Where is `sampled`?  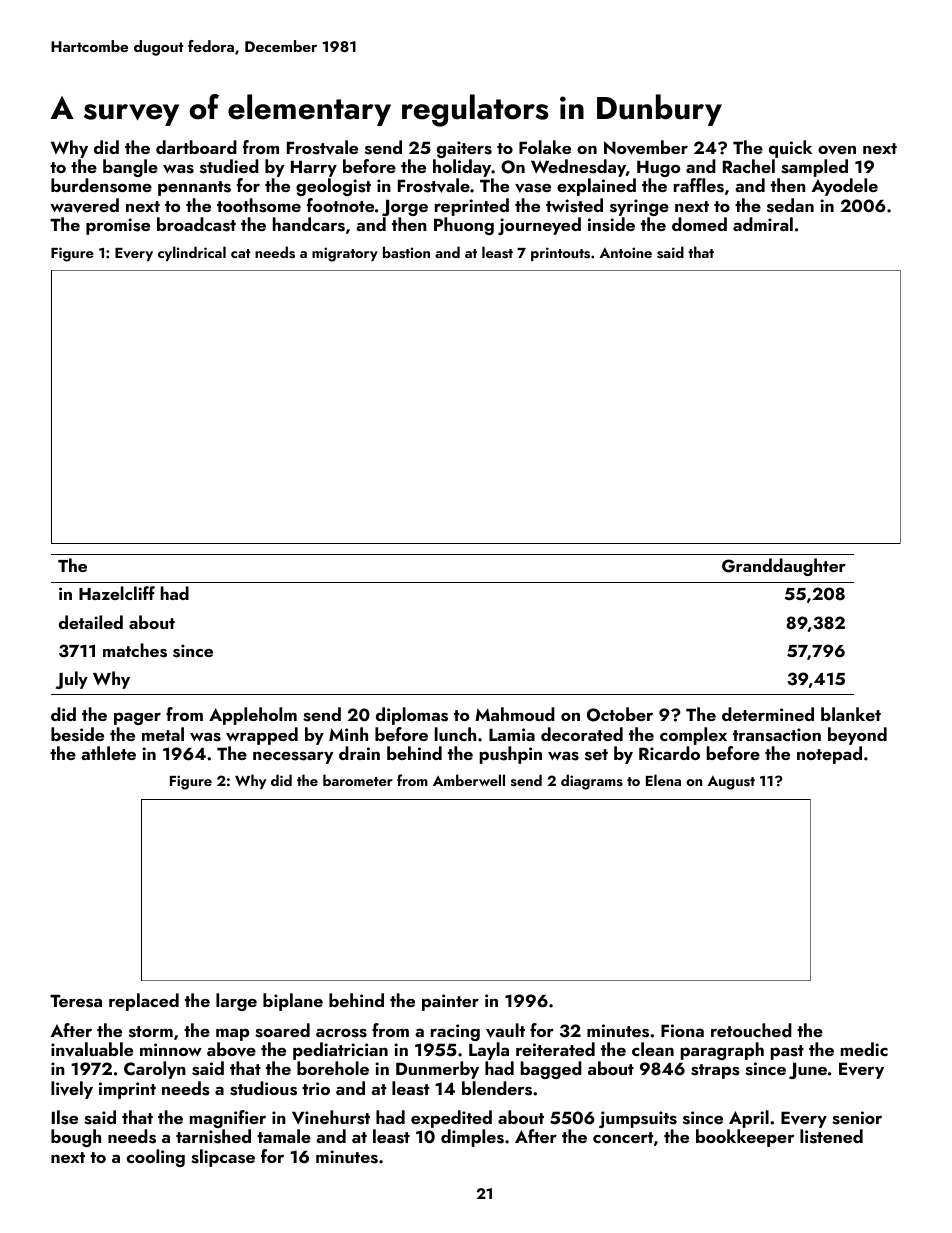 sampled is located at coordinates (814, 168).
